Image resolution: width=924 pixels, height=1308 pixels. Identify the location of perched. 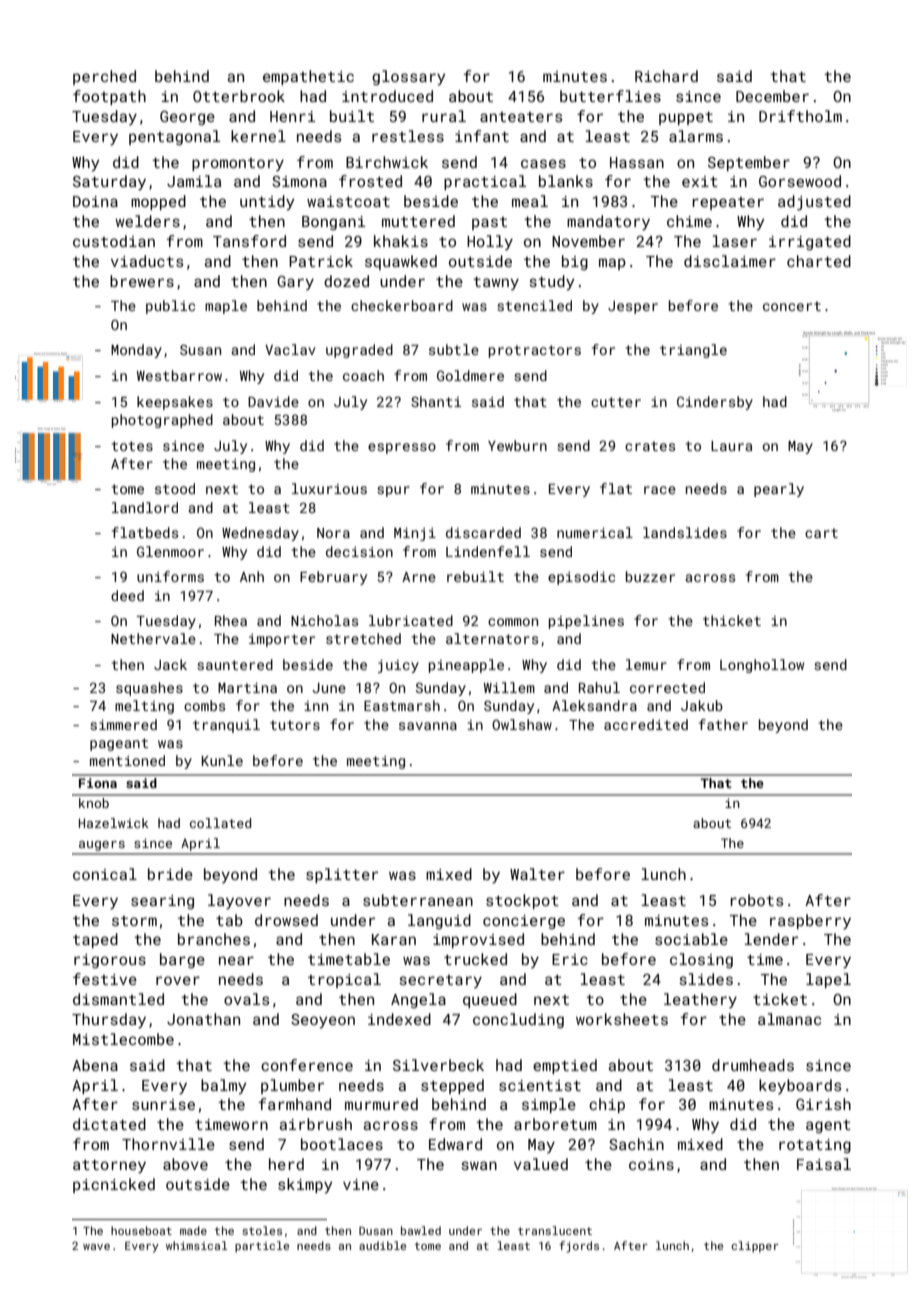
(104, 77).
